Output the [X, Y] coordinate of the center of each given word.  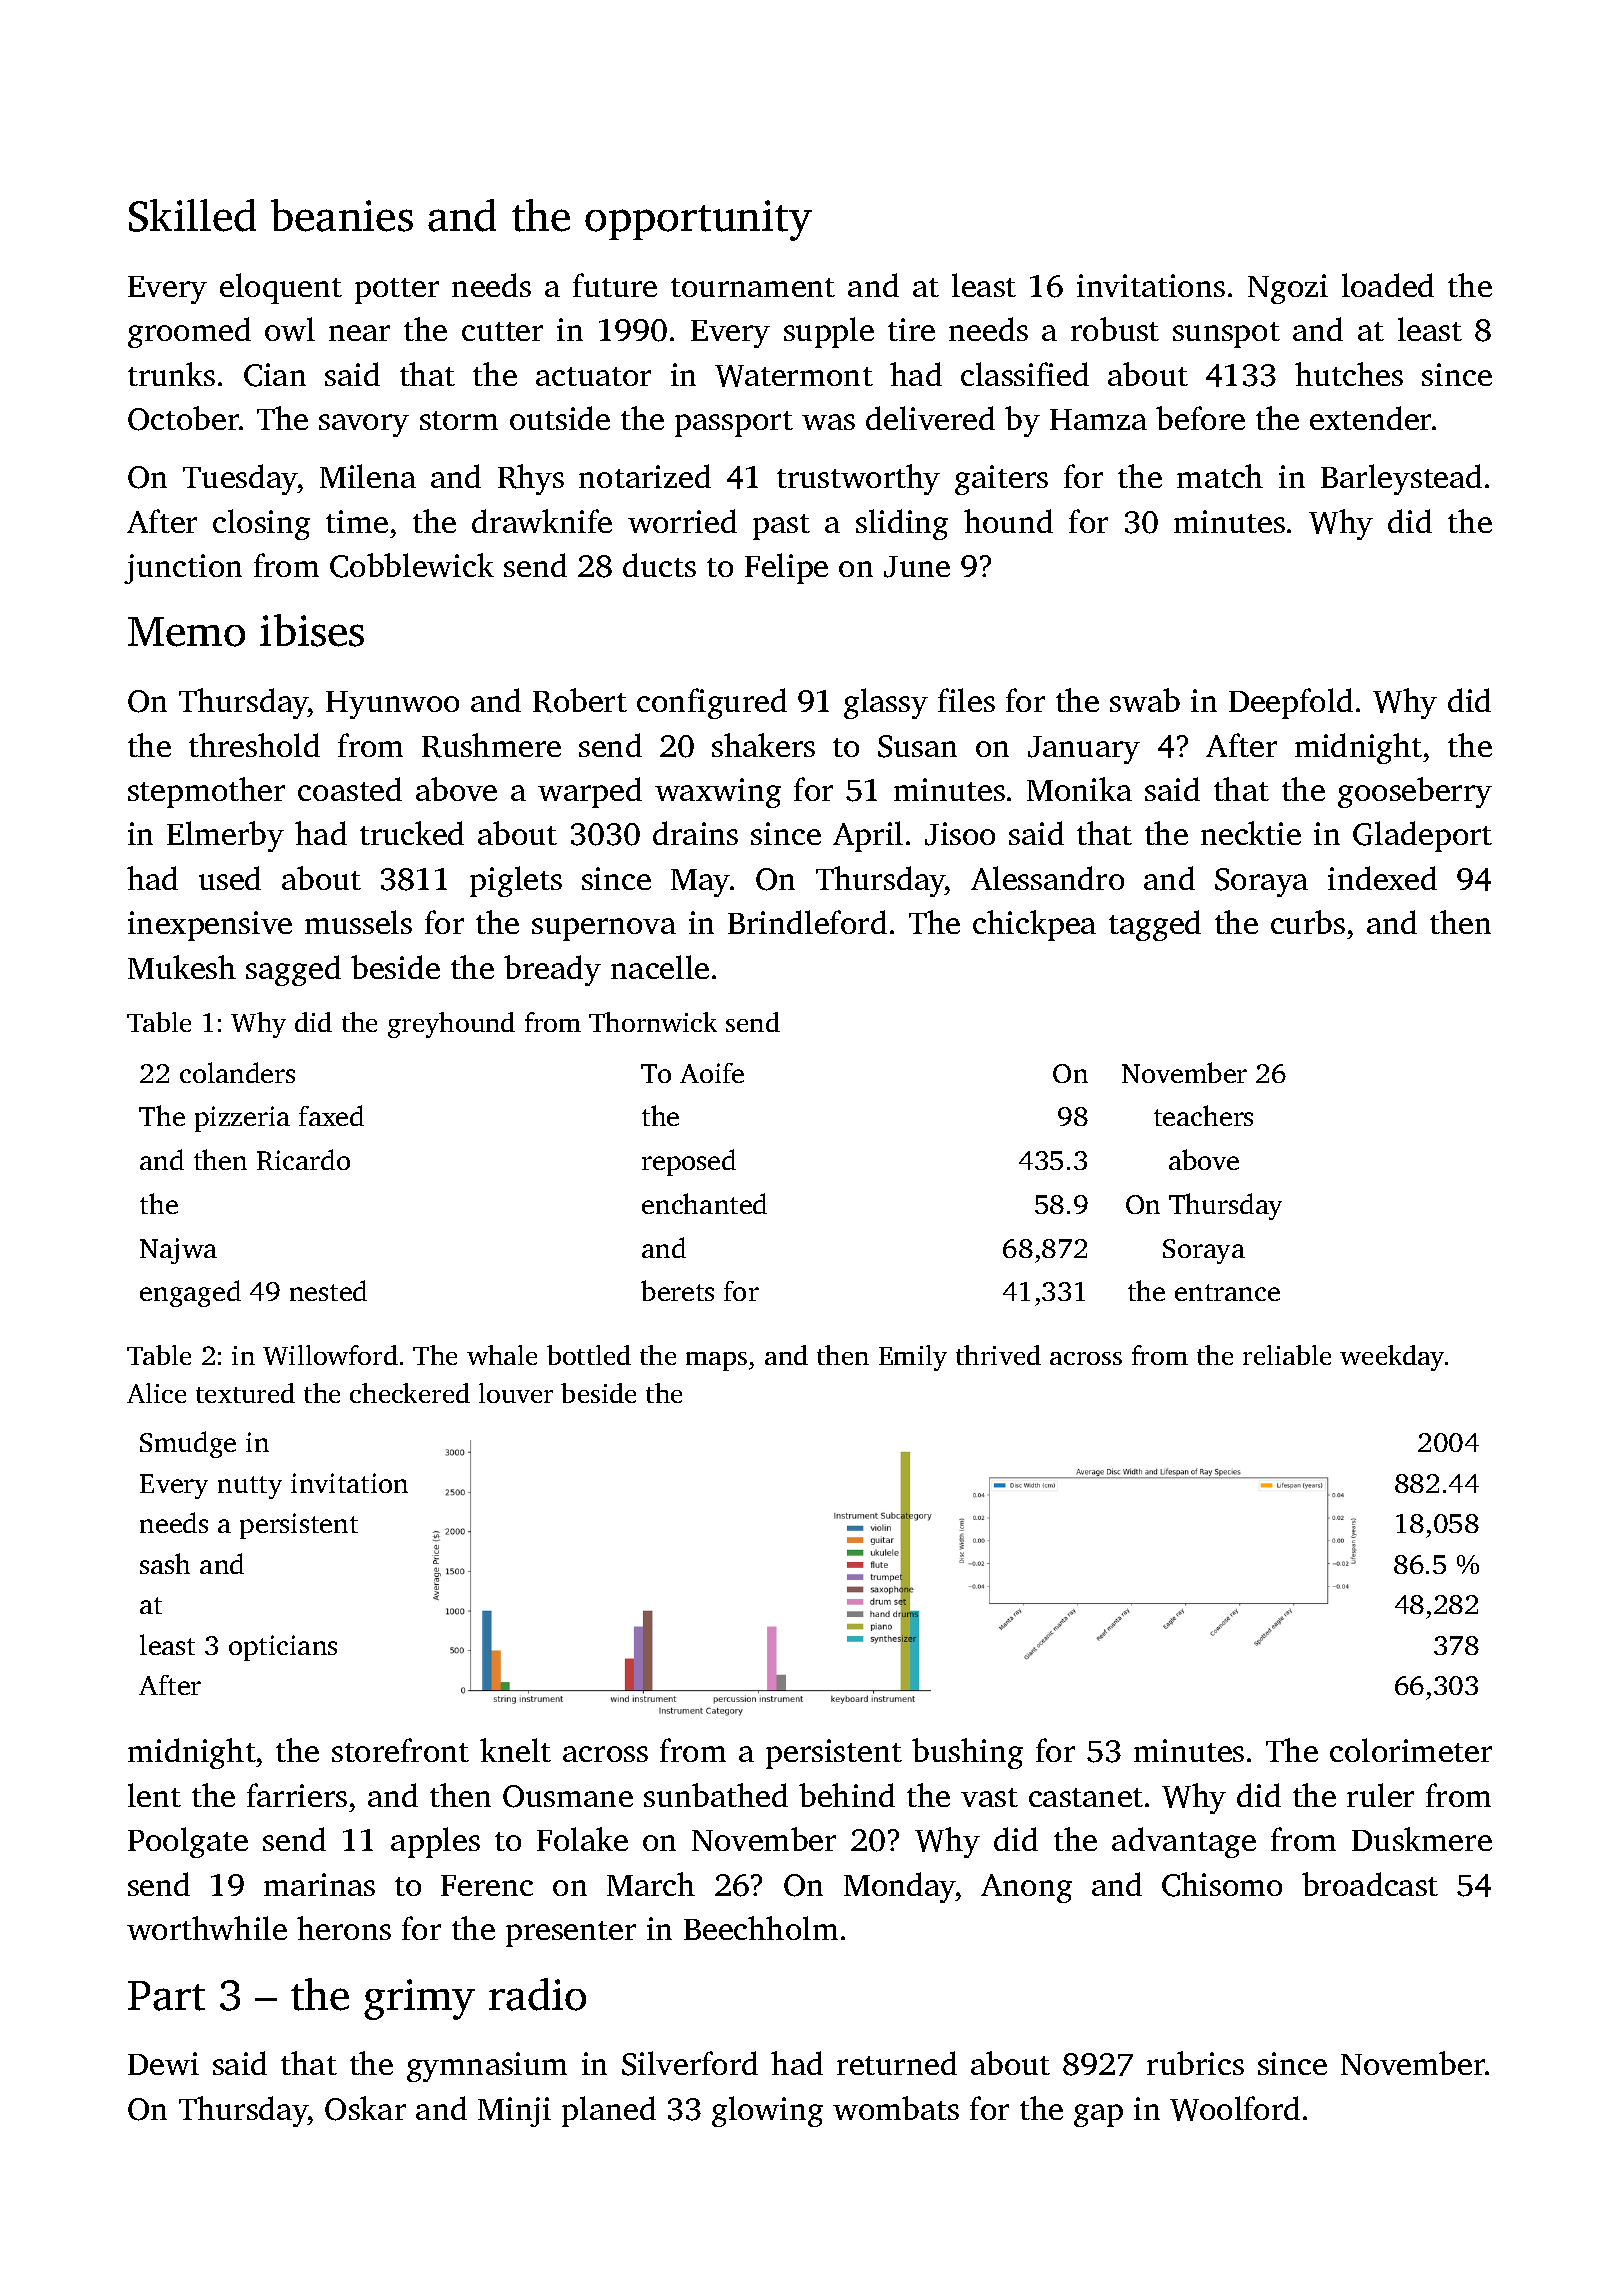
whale [502, 1355]
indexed [1382, 878]
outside [560, 418]
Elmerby [225, 836]
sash [165, 1563]
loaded [1388, 285]
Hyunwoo [392, 705]
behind [847, 1795]
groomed [189, 332]
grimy [419, 1999]
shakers [763, 745]
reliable [1287, 1355]
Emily [913, 1358]
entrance [1227, 1292]
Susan [917, 746]
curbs [1308, 922]
